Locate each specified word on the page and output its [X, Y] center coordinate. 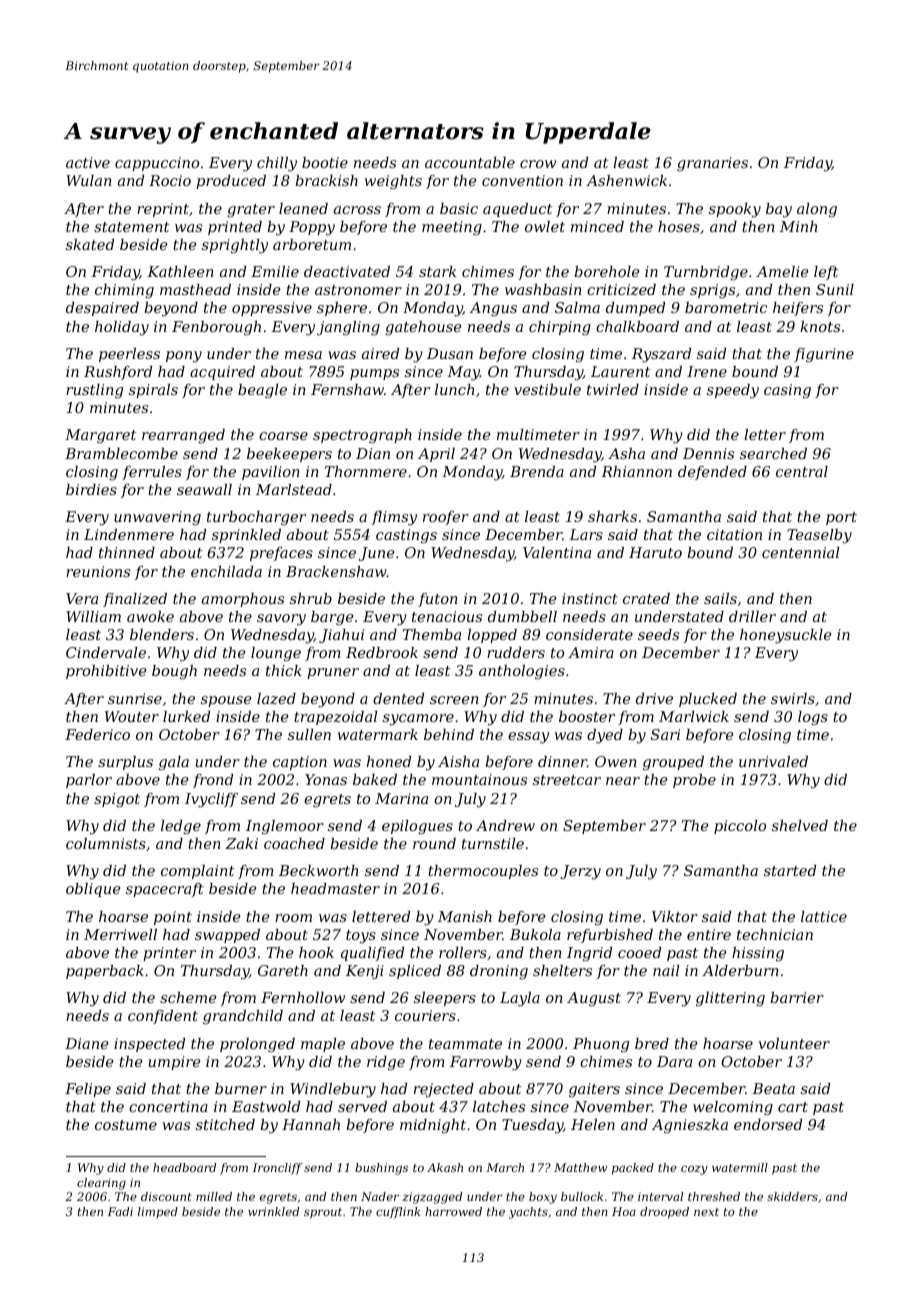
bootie [325, 162]
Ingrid [589, 954]
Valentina [557, 552]
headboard [184, 1167]
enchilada [226, 571]
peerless [129, 355]
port [841, 518]
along [817, 210]
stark [437, 271]
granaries [712, 164]
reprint [163, 210]
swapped [227, 936]
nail [666, 970]
